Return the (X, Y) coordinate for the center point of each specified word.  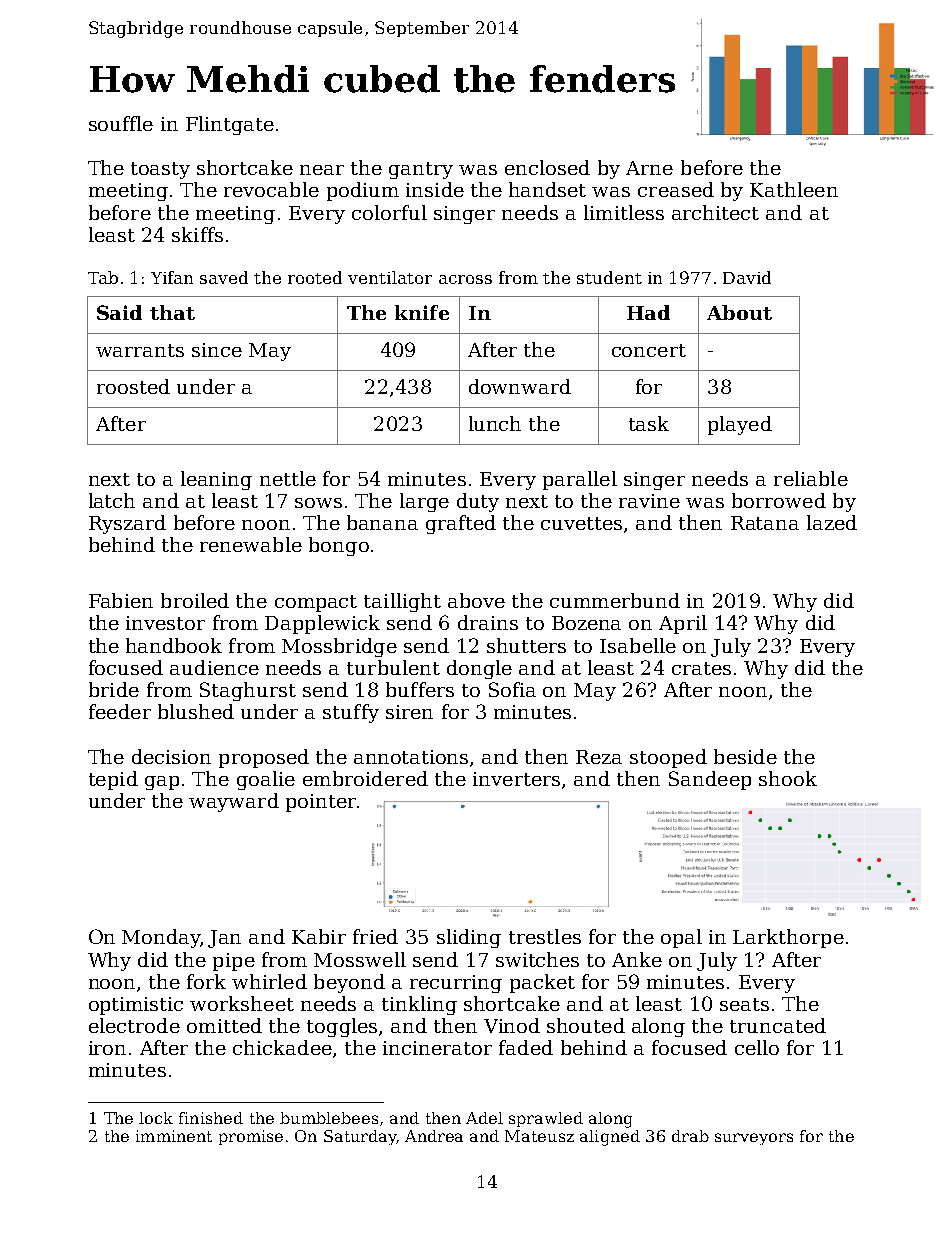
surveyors (754, 1139)
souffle (121, 123)
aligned (610, 1138)
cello (757, 1047)
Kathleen (794, 189)
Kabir (319, 936)
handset (547, 189)
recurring (456, 984)
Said (119, 312)
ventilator (390, 277)
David (747, 277)
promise (251, 1137)
